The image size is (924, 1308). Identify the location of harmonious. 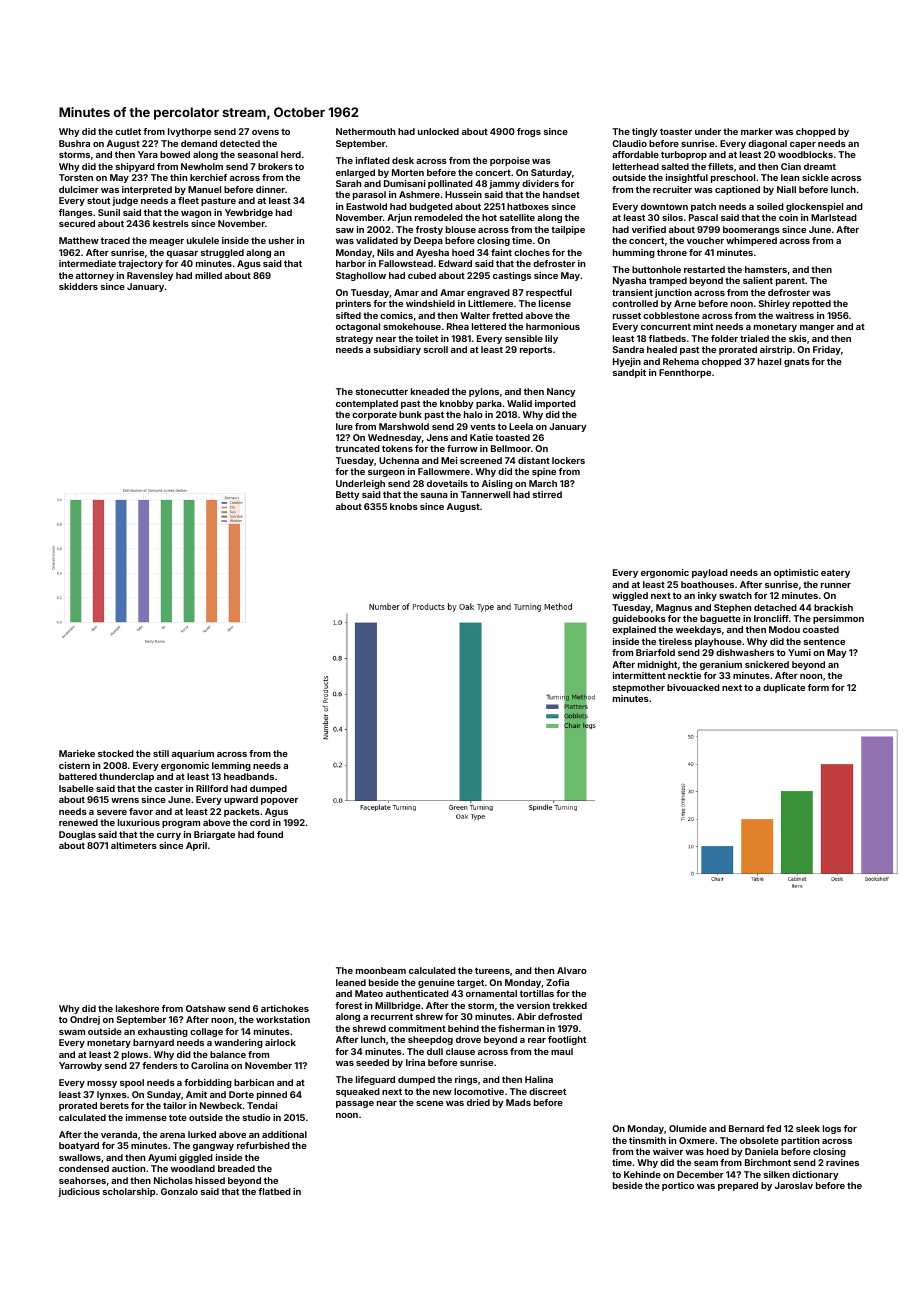
(553, 326).
